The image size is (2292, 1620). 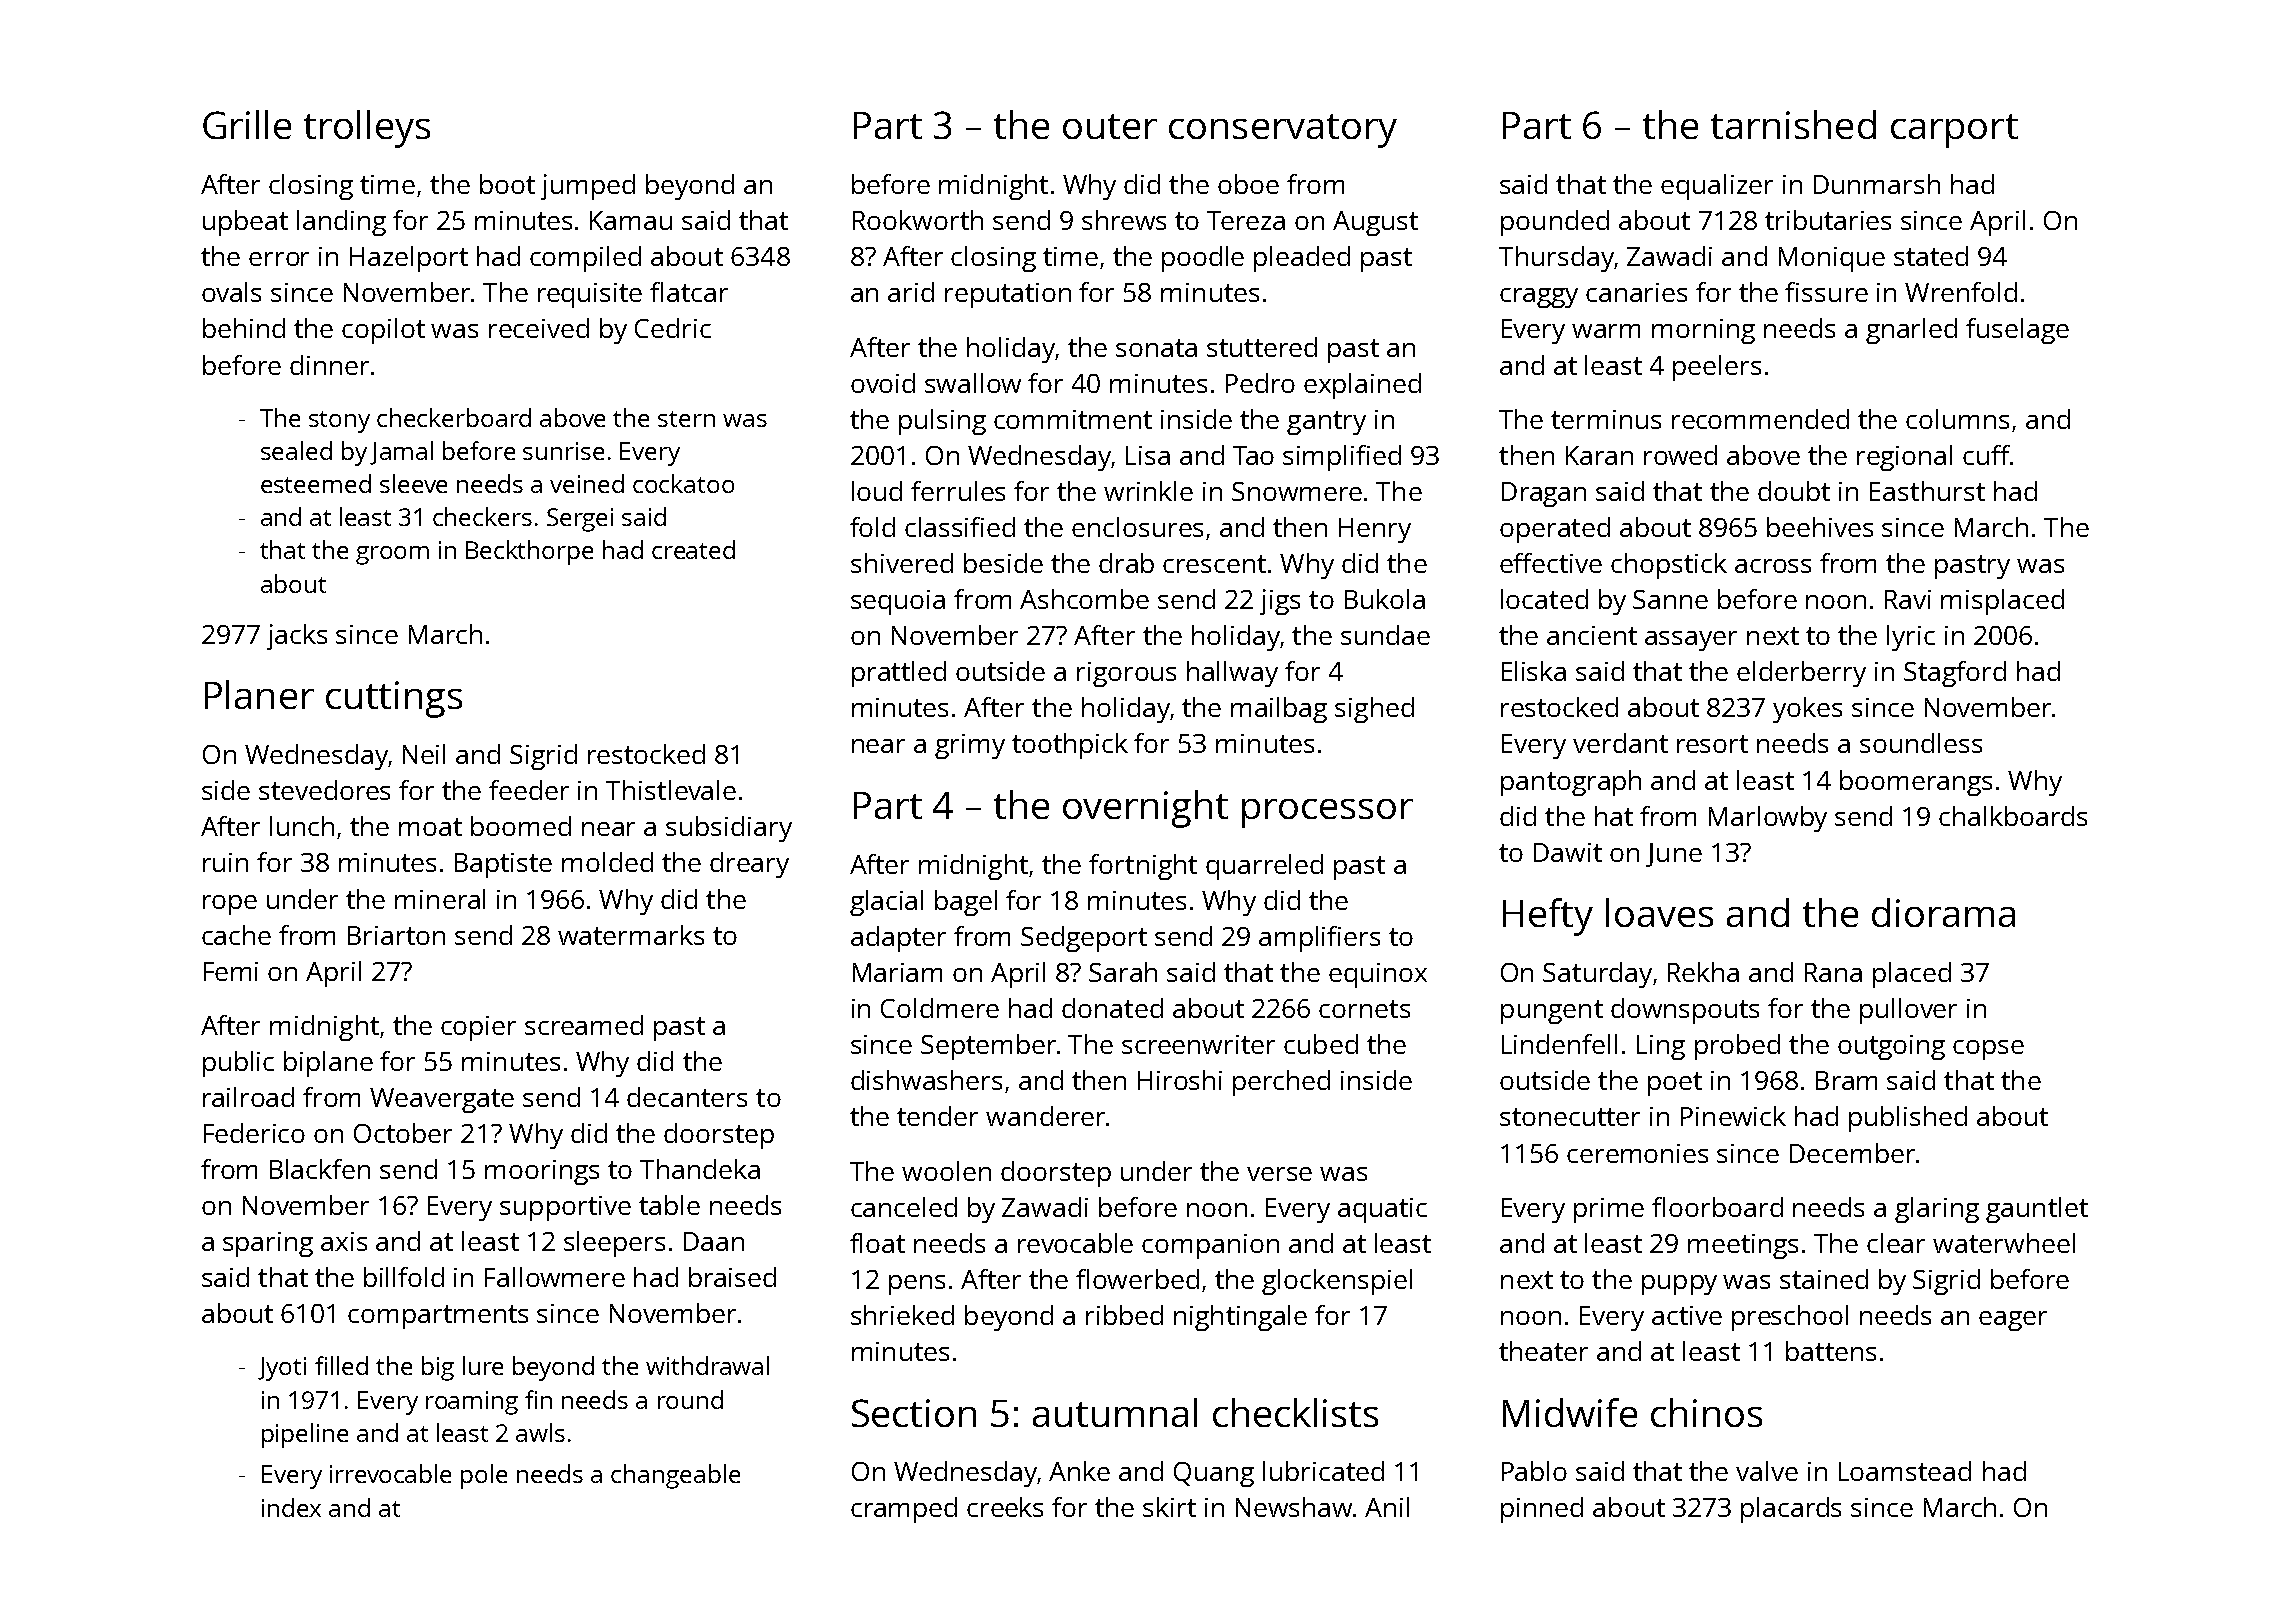 I want to click on trolleys, so click(x=367, y=129).
